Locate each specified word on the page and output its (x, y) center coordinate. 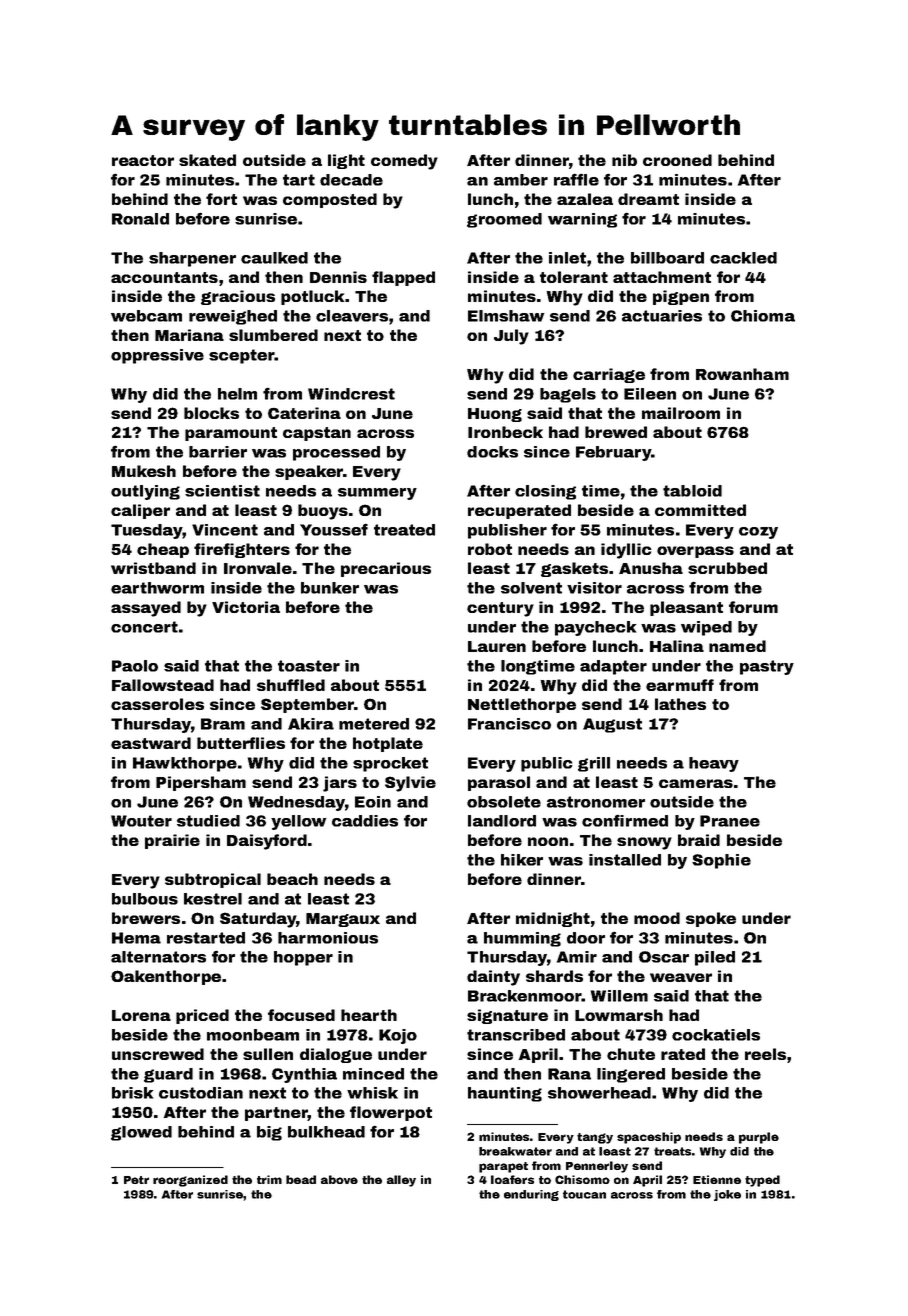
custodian (201, 1093)
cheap (163, 550)
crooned (677, 160)
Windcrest (351, 394)
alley (401, 1181)
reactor (143, 160)
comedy (404, 162)
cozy (758, 533)
